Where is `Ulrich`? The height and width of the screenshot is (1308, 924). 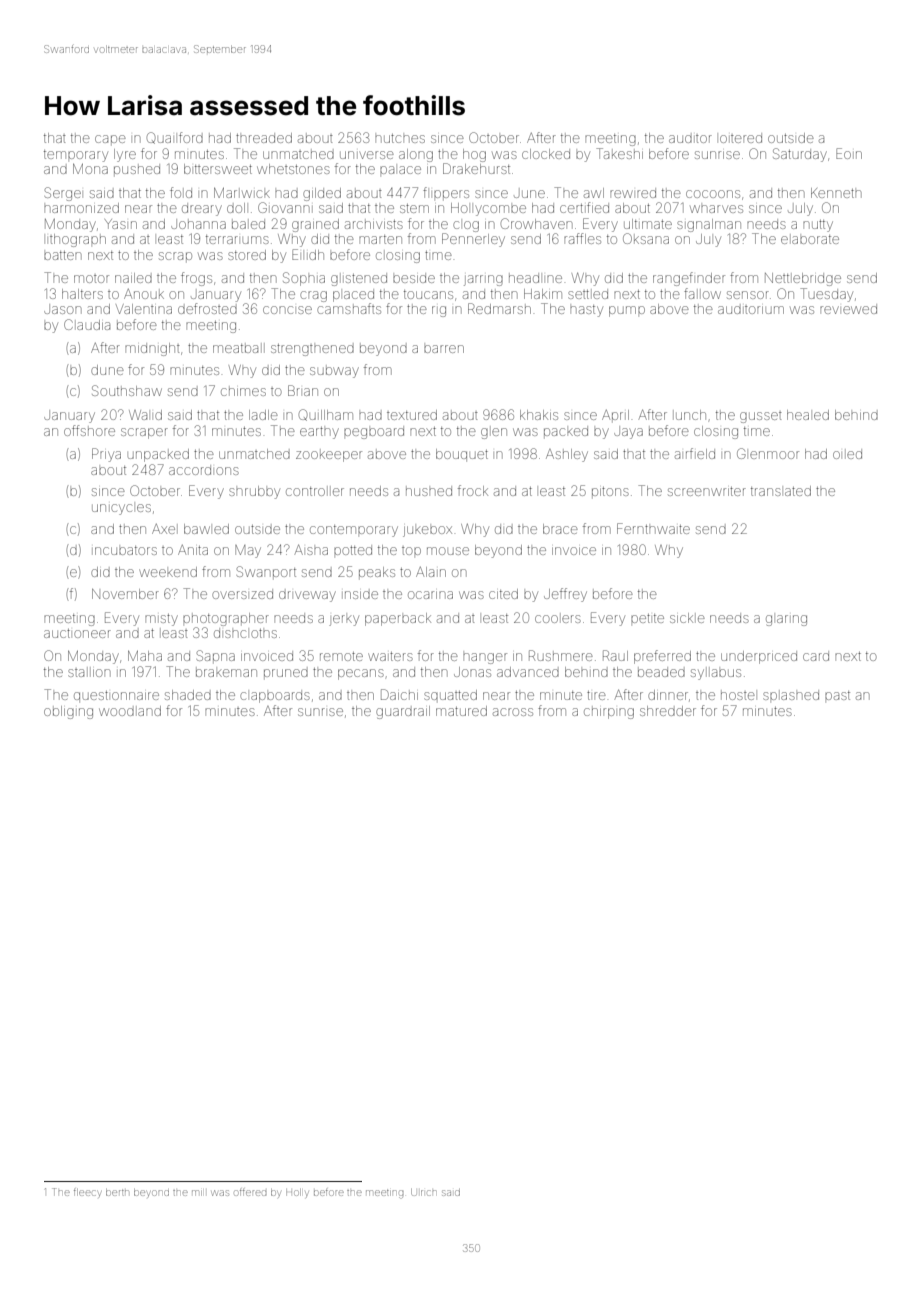
Ulrich is located at coordinates (423, 1192).
